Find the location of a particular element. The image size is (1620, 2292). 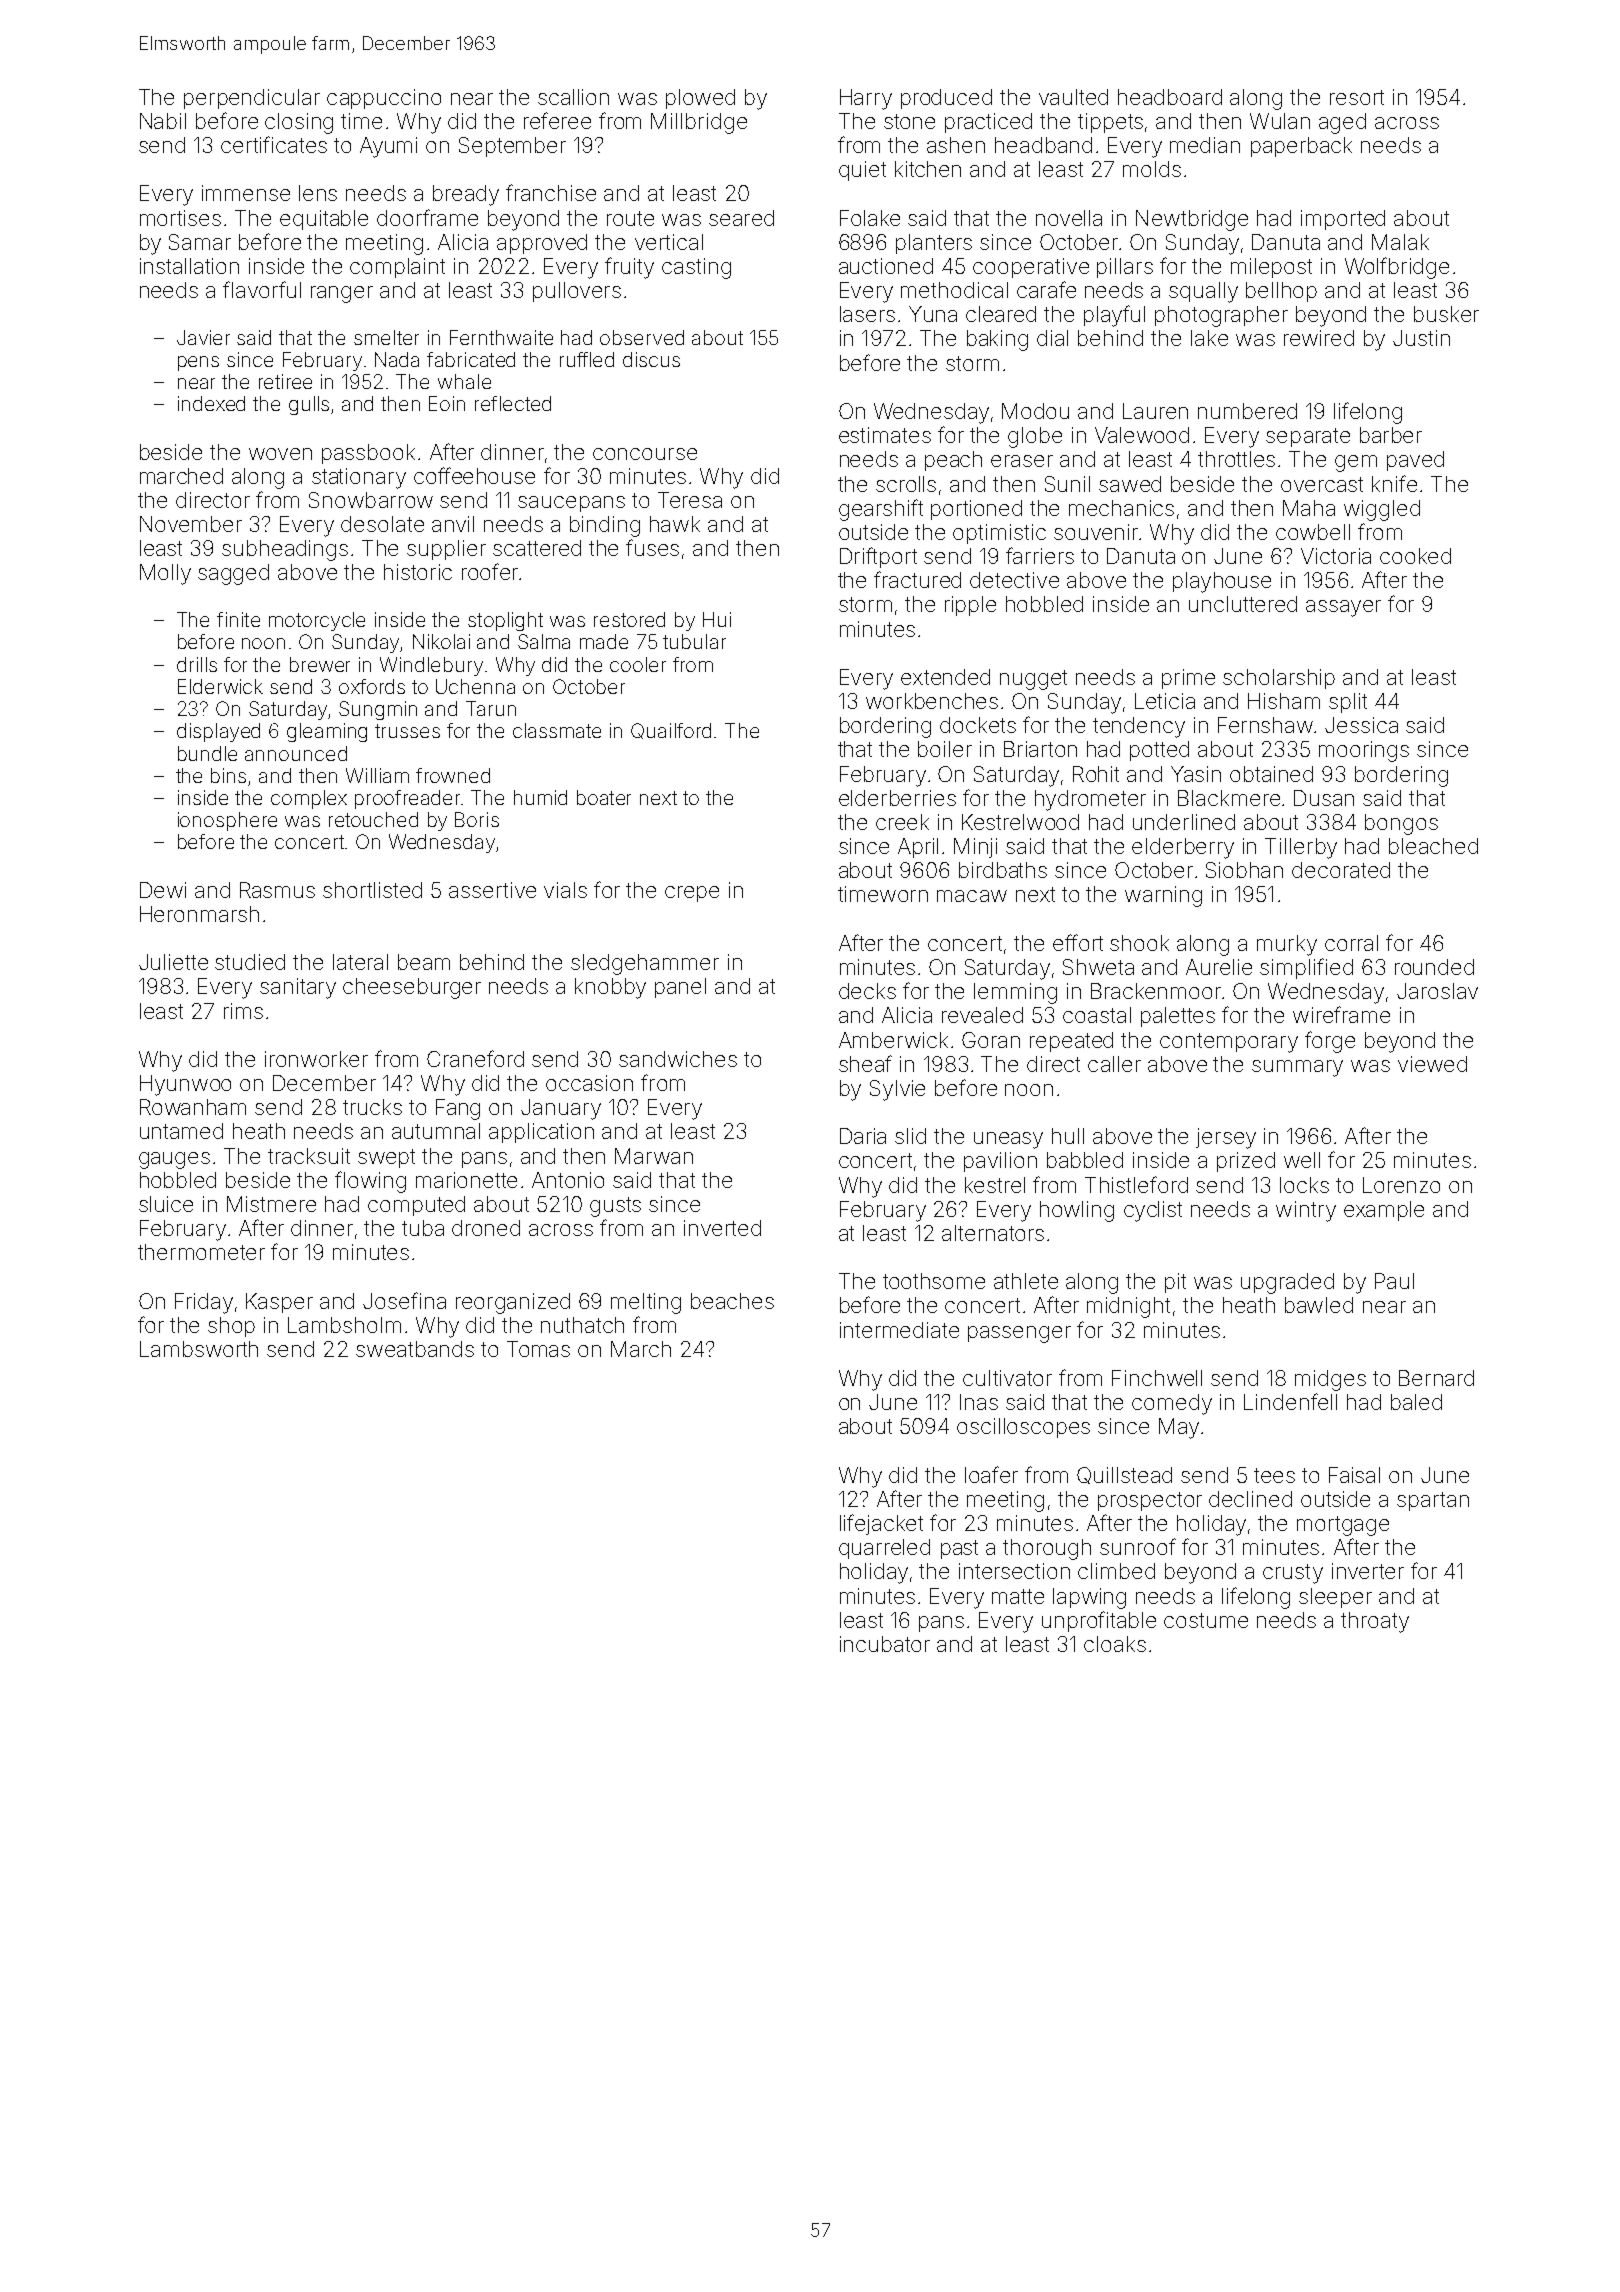

April is located at coordinates (918, 848).
